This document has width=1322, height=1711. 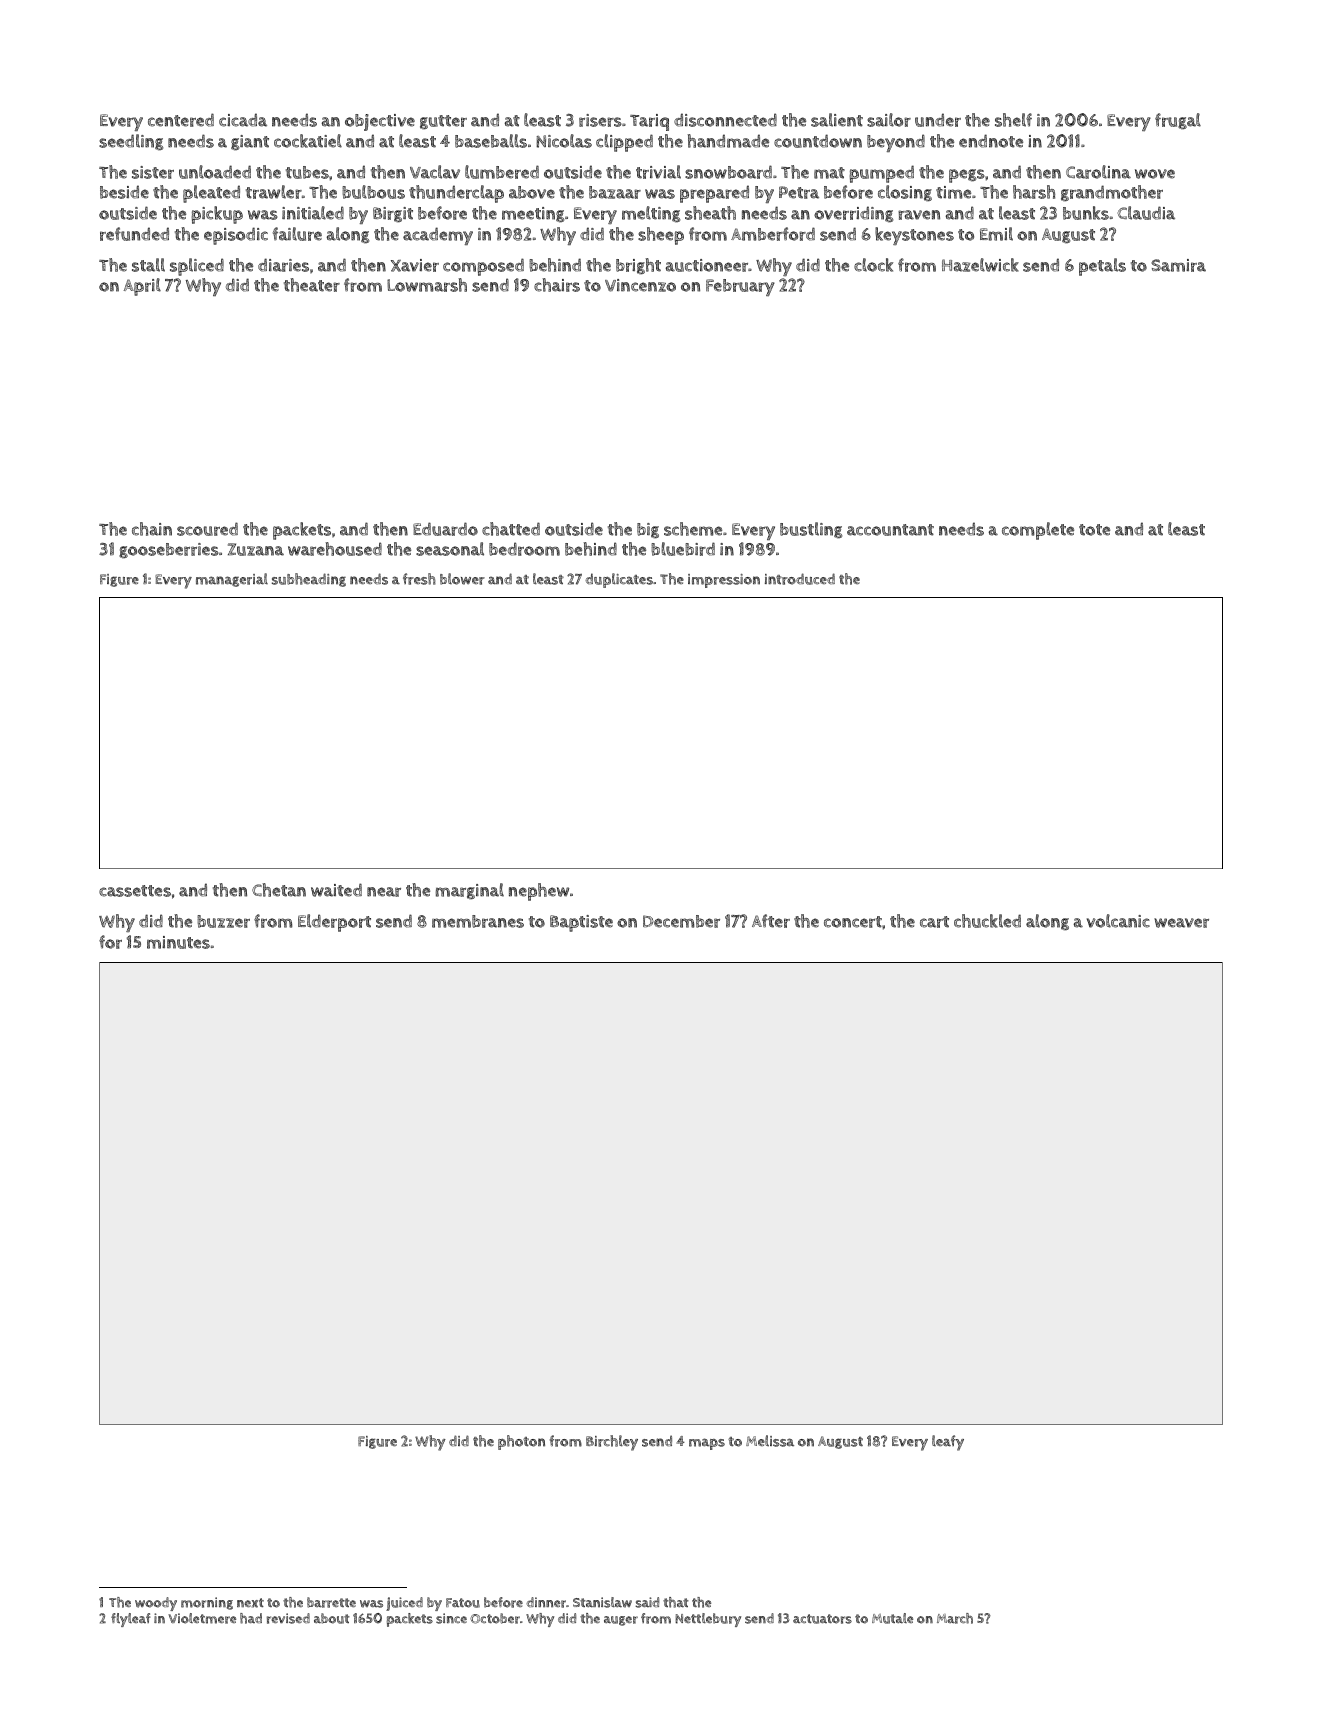 What do you see at coordinates (178, 942) in the document?
I see `minutes` at bounding box center [178, 942].
